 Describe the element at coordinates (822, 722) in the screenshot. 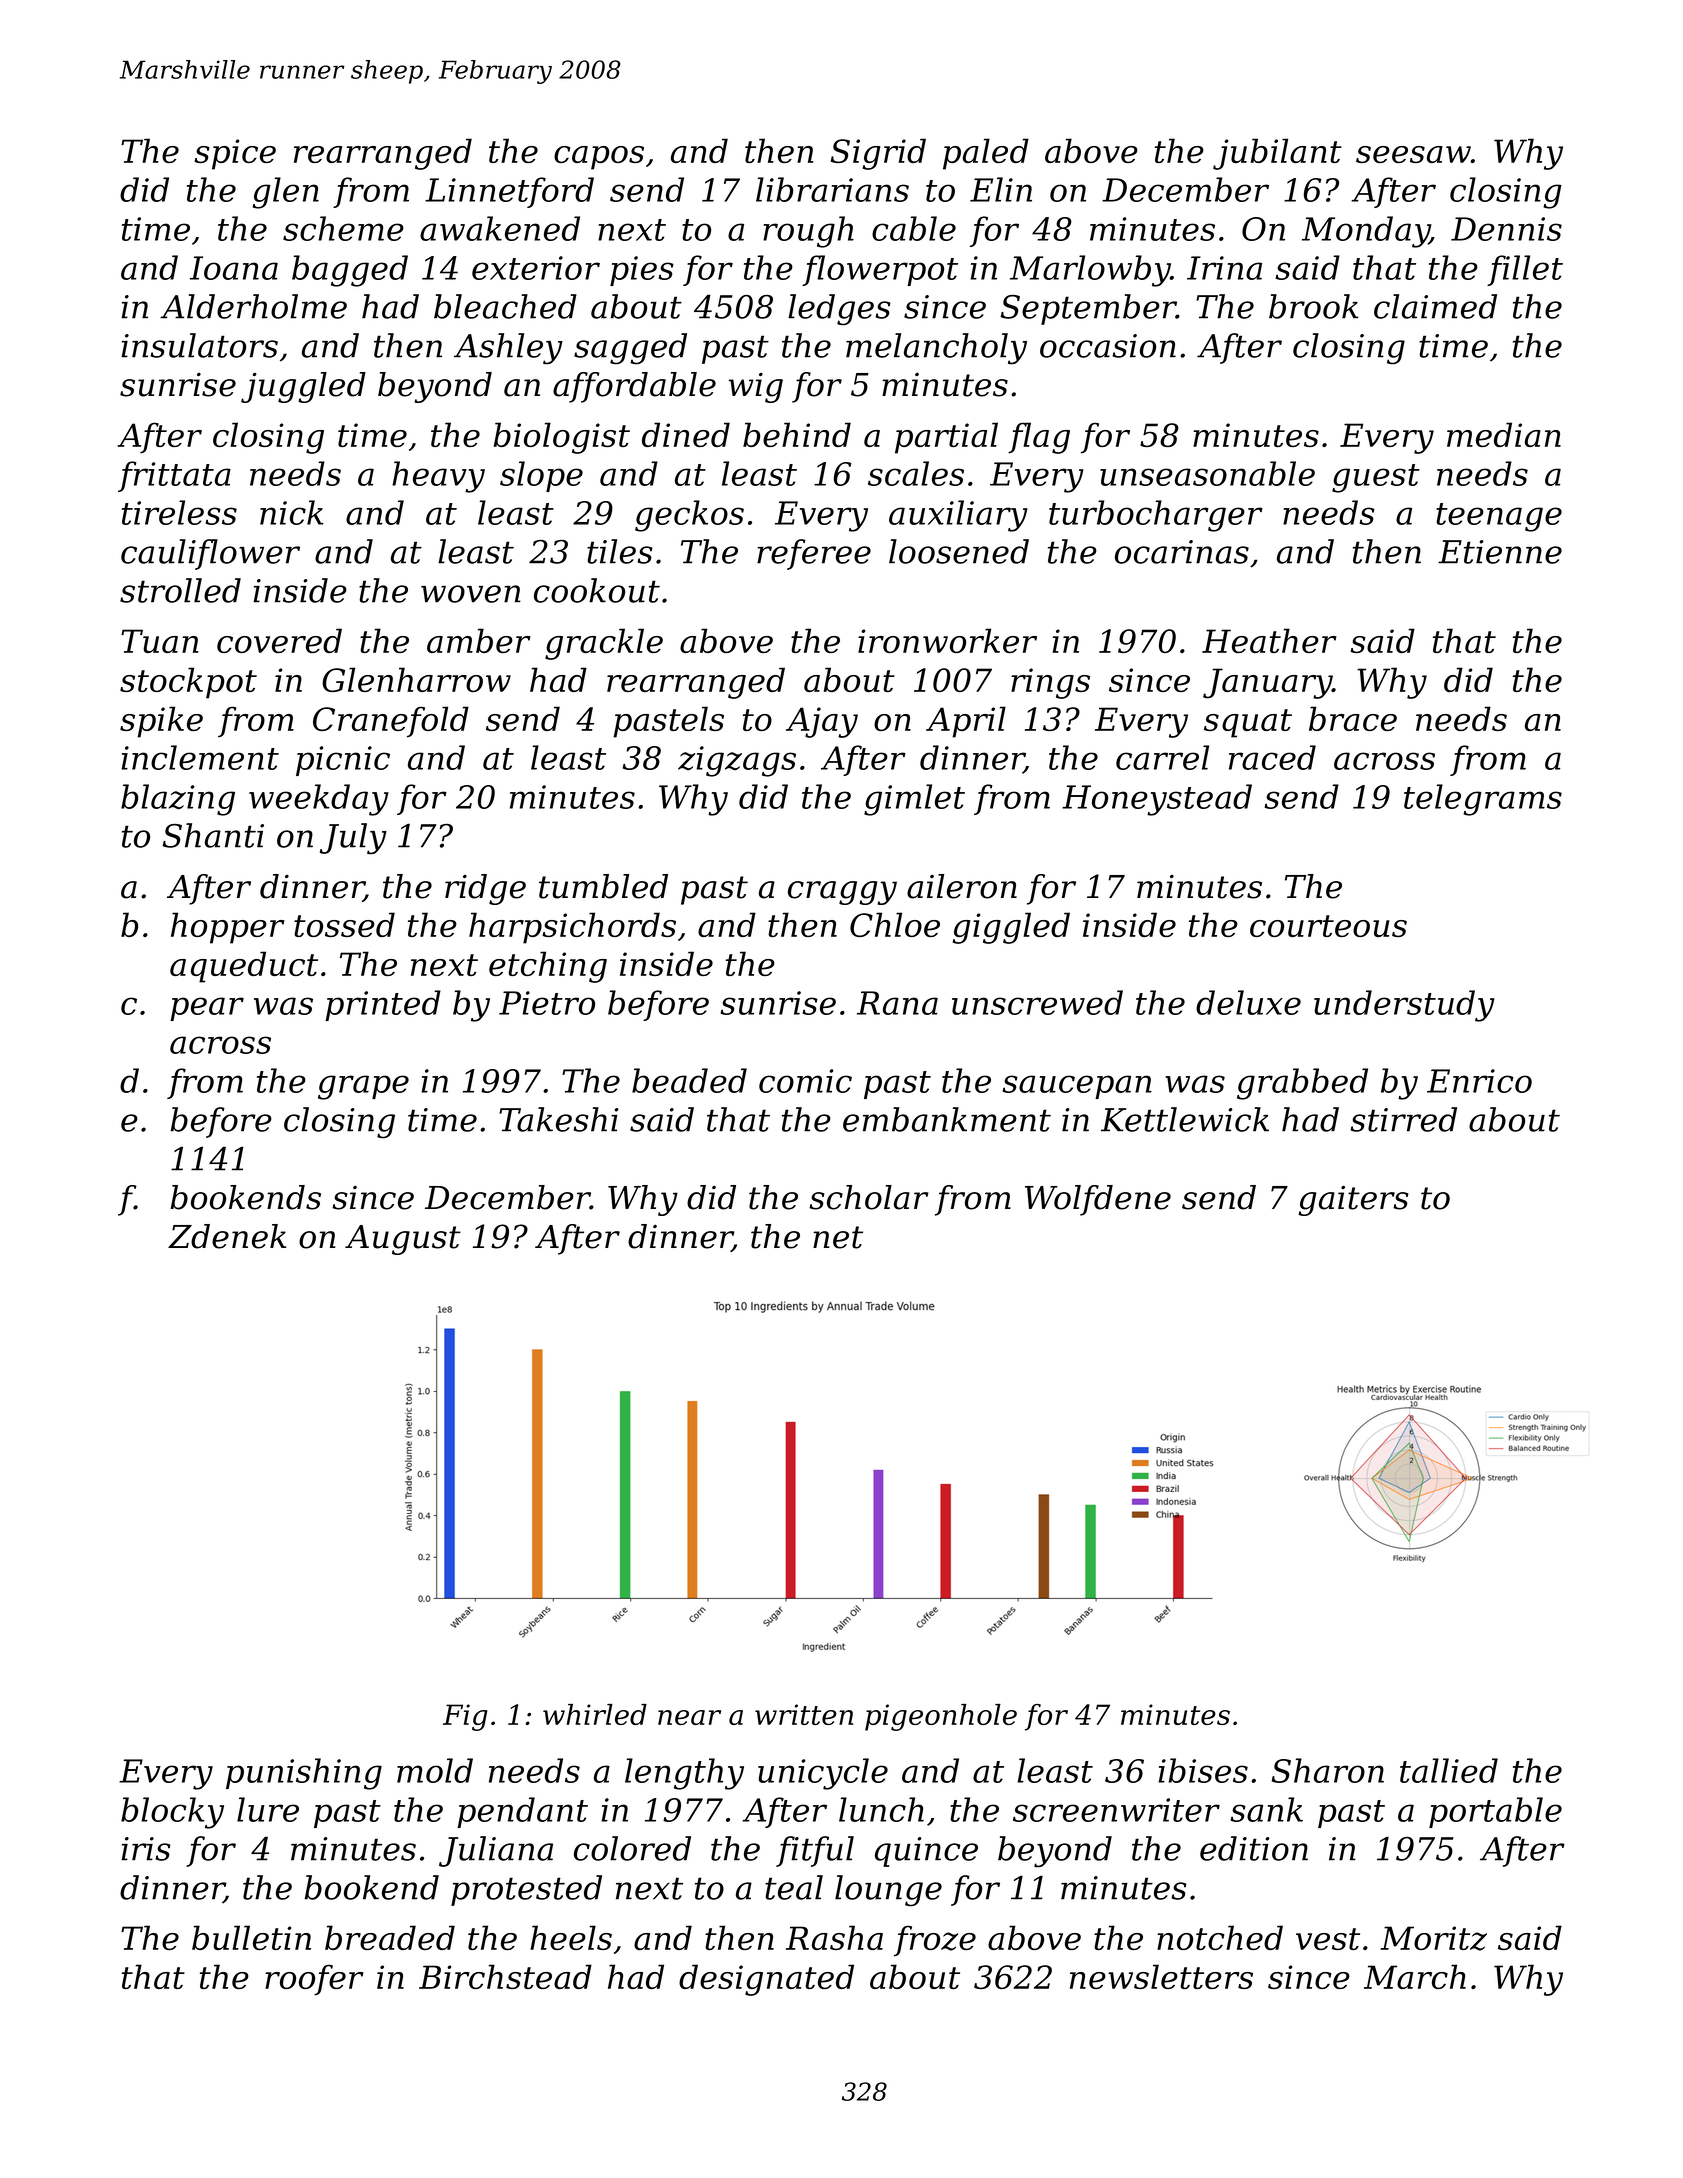

I see `Ajay` at that location.
